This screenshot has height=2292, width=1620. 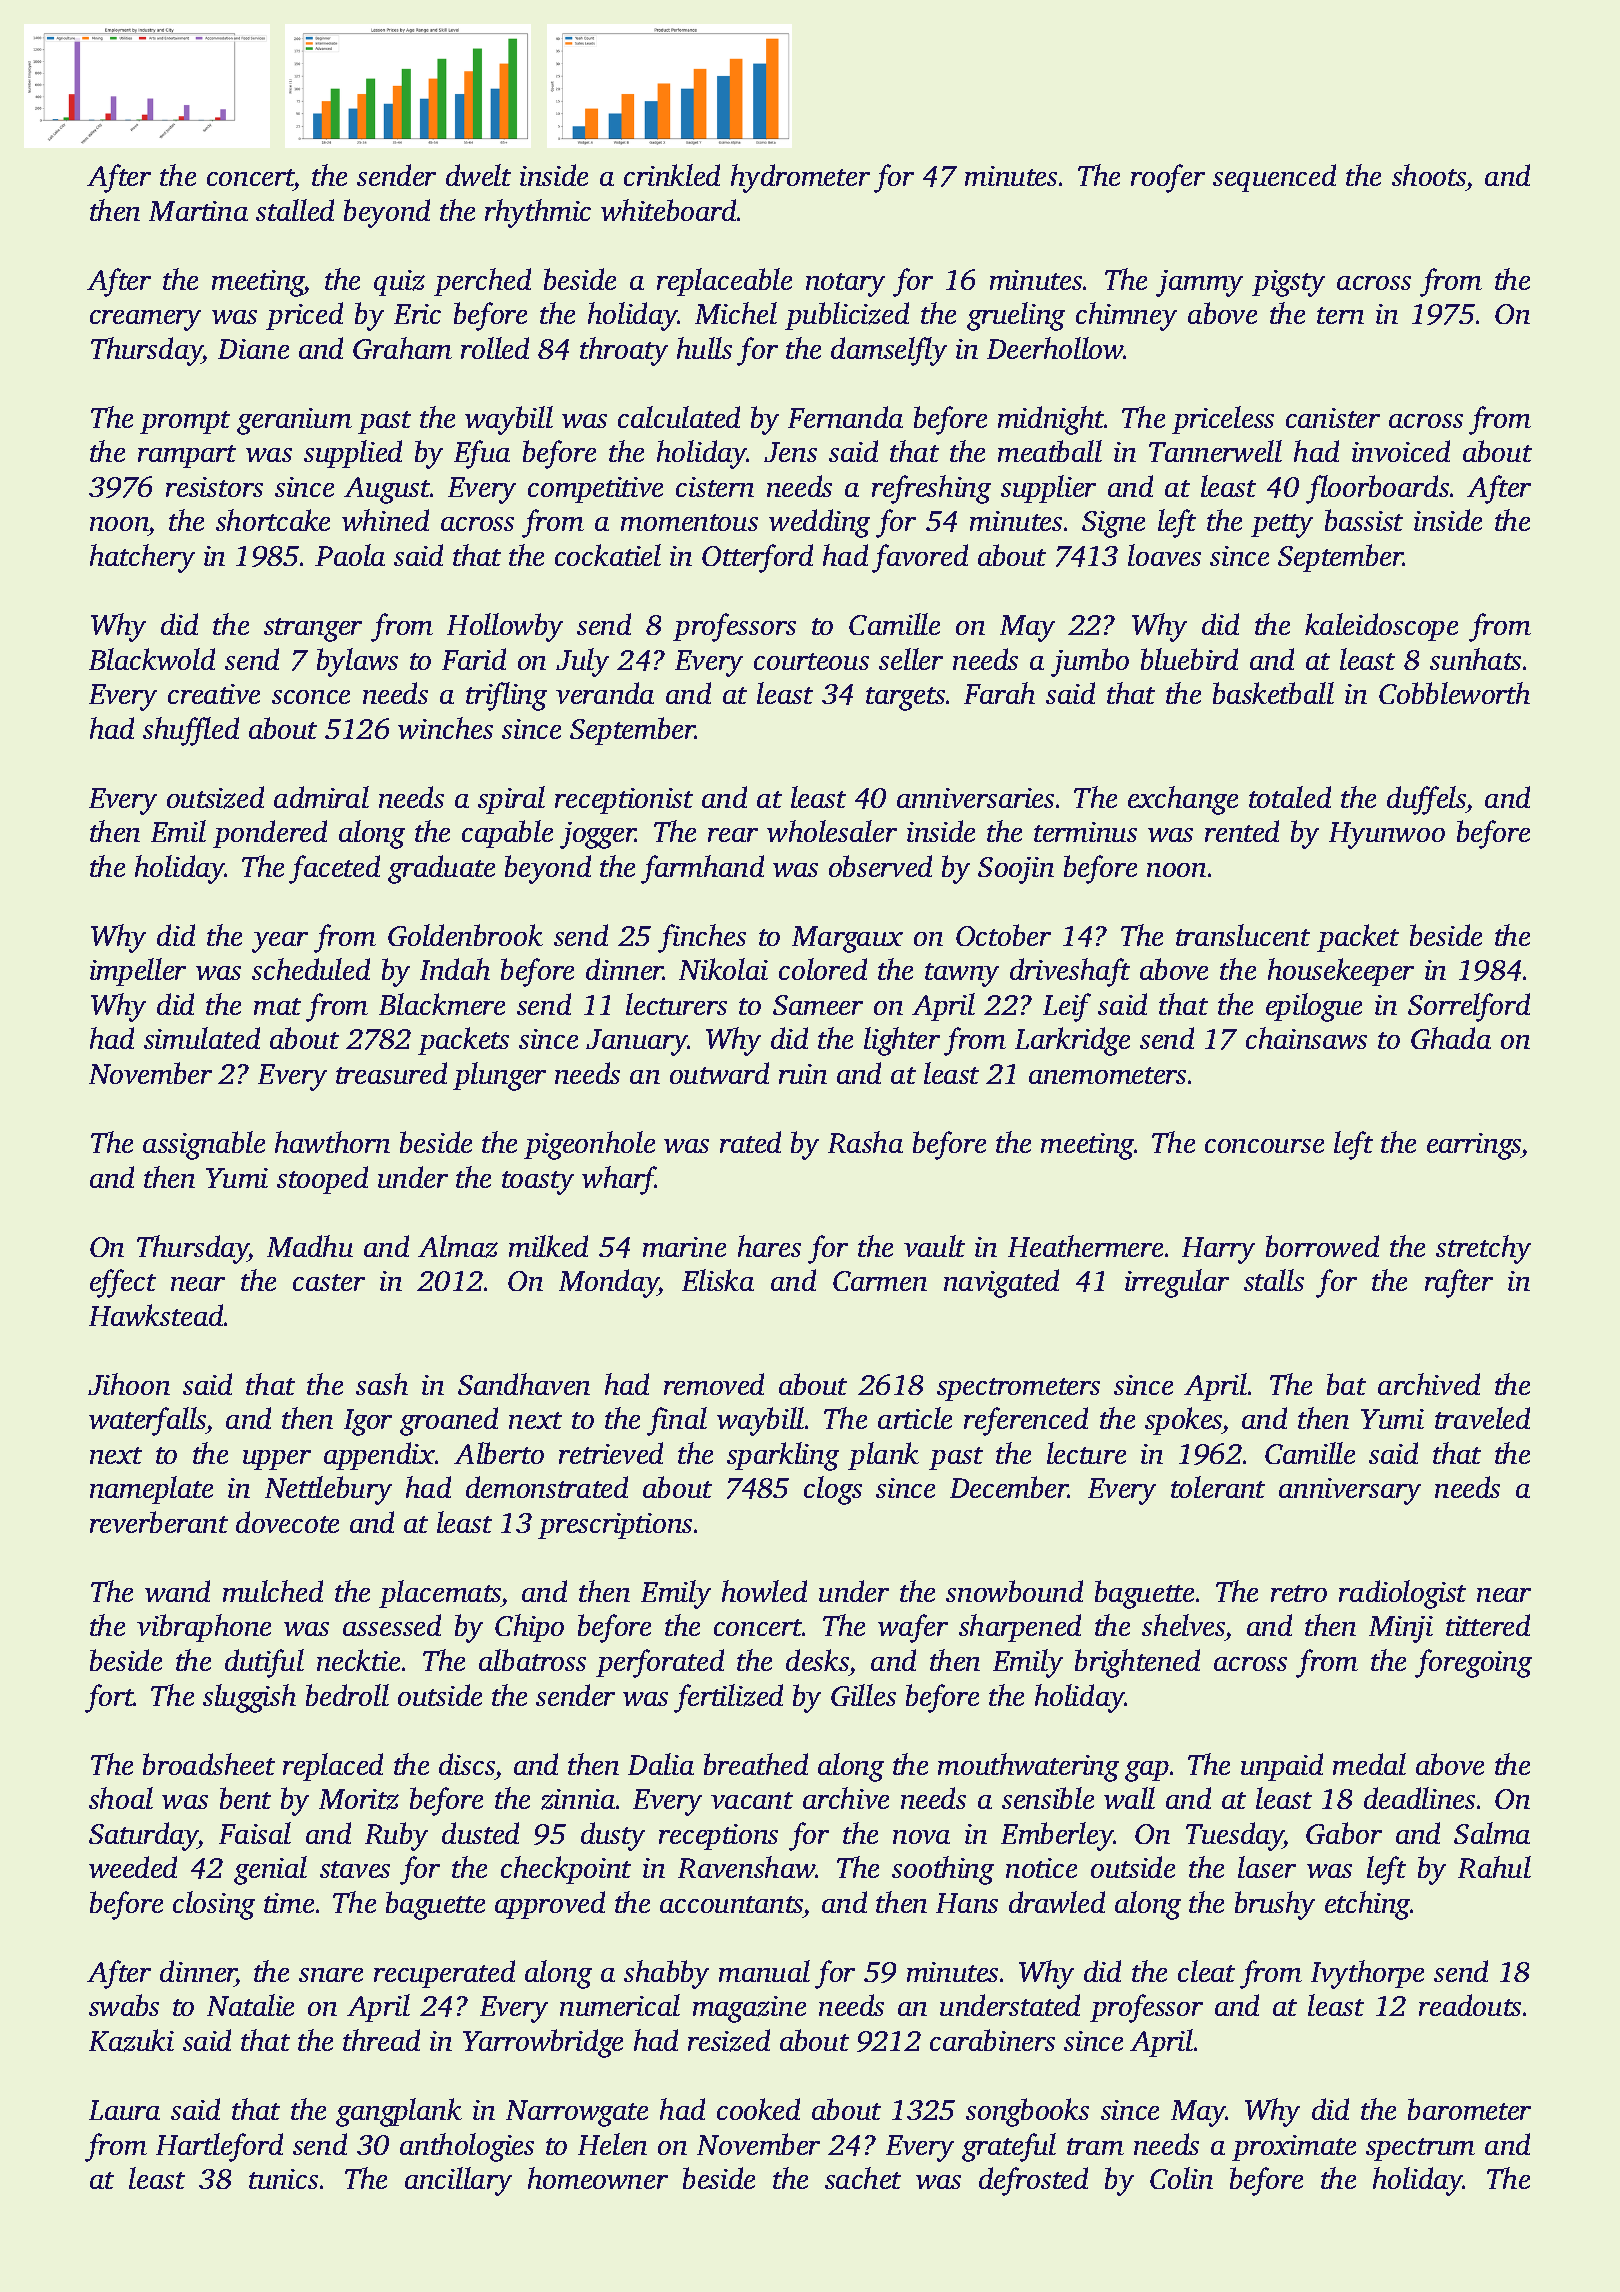 What do you see at coordinates (1177, 1283) in the screenshot?
I see `irregular` at bounding box center [1177, 1283].
